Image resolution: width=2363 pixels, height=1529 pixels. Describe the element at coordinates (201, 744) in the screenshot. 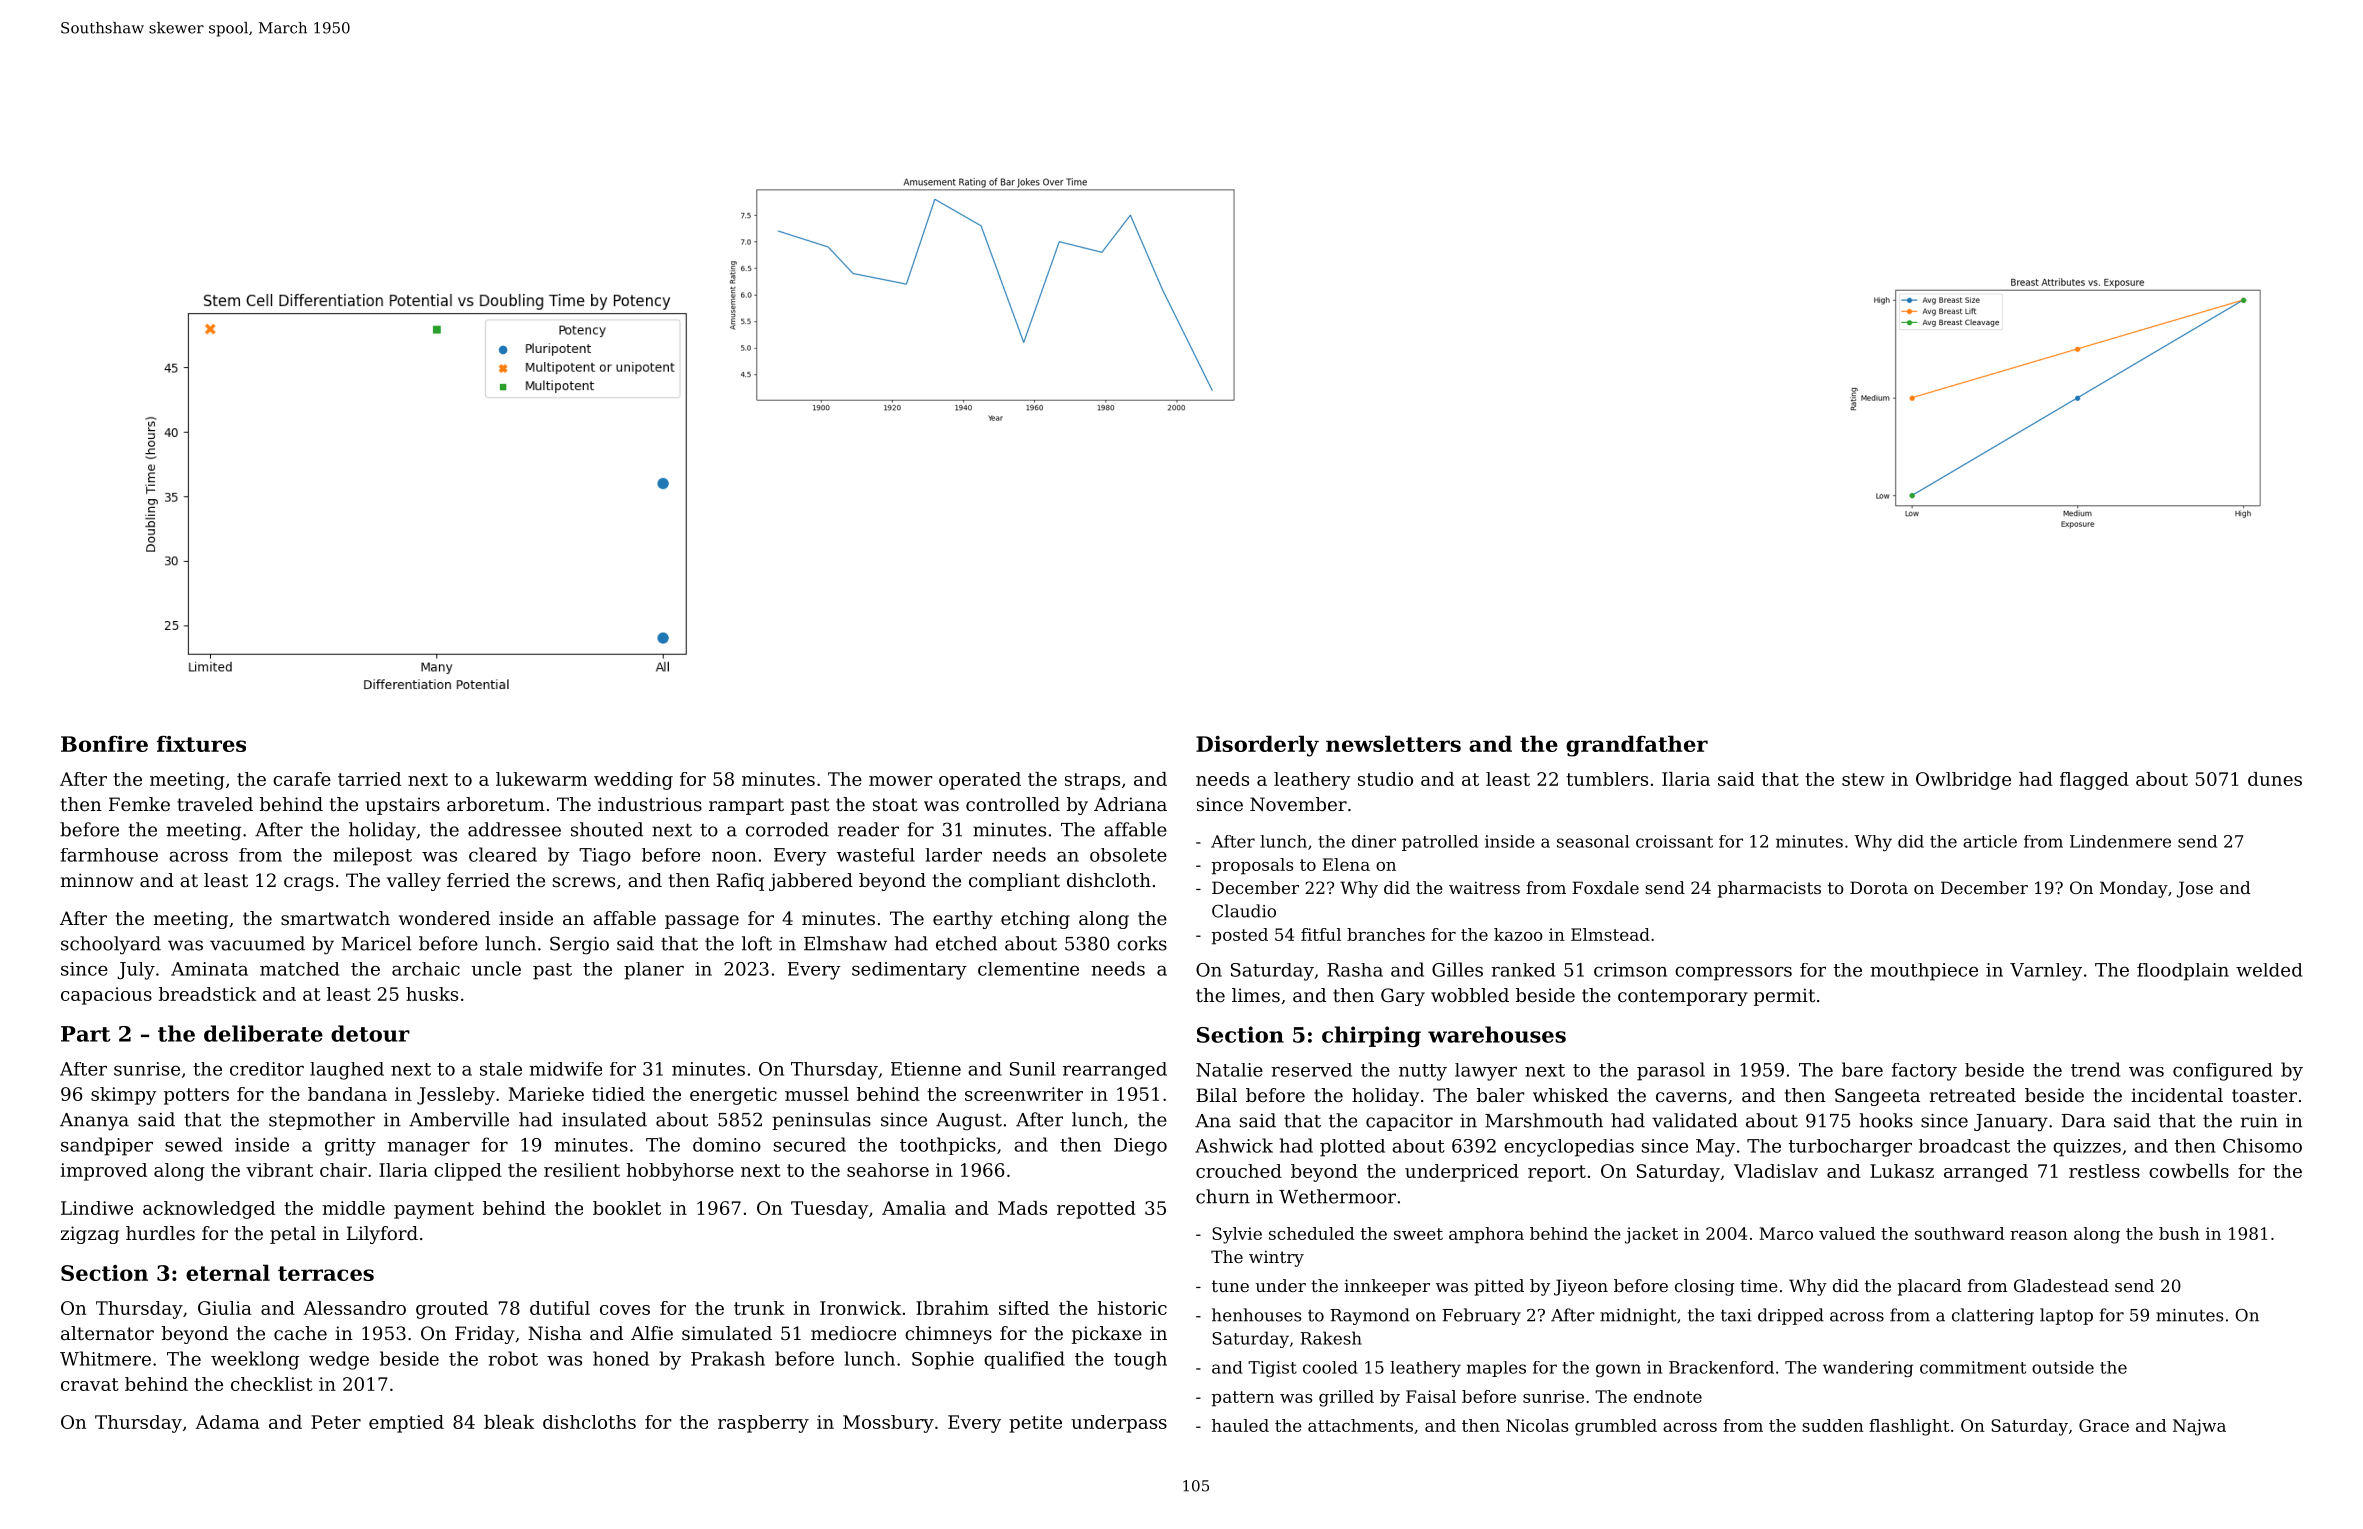

I see `fixtures` at that location.
